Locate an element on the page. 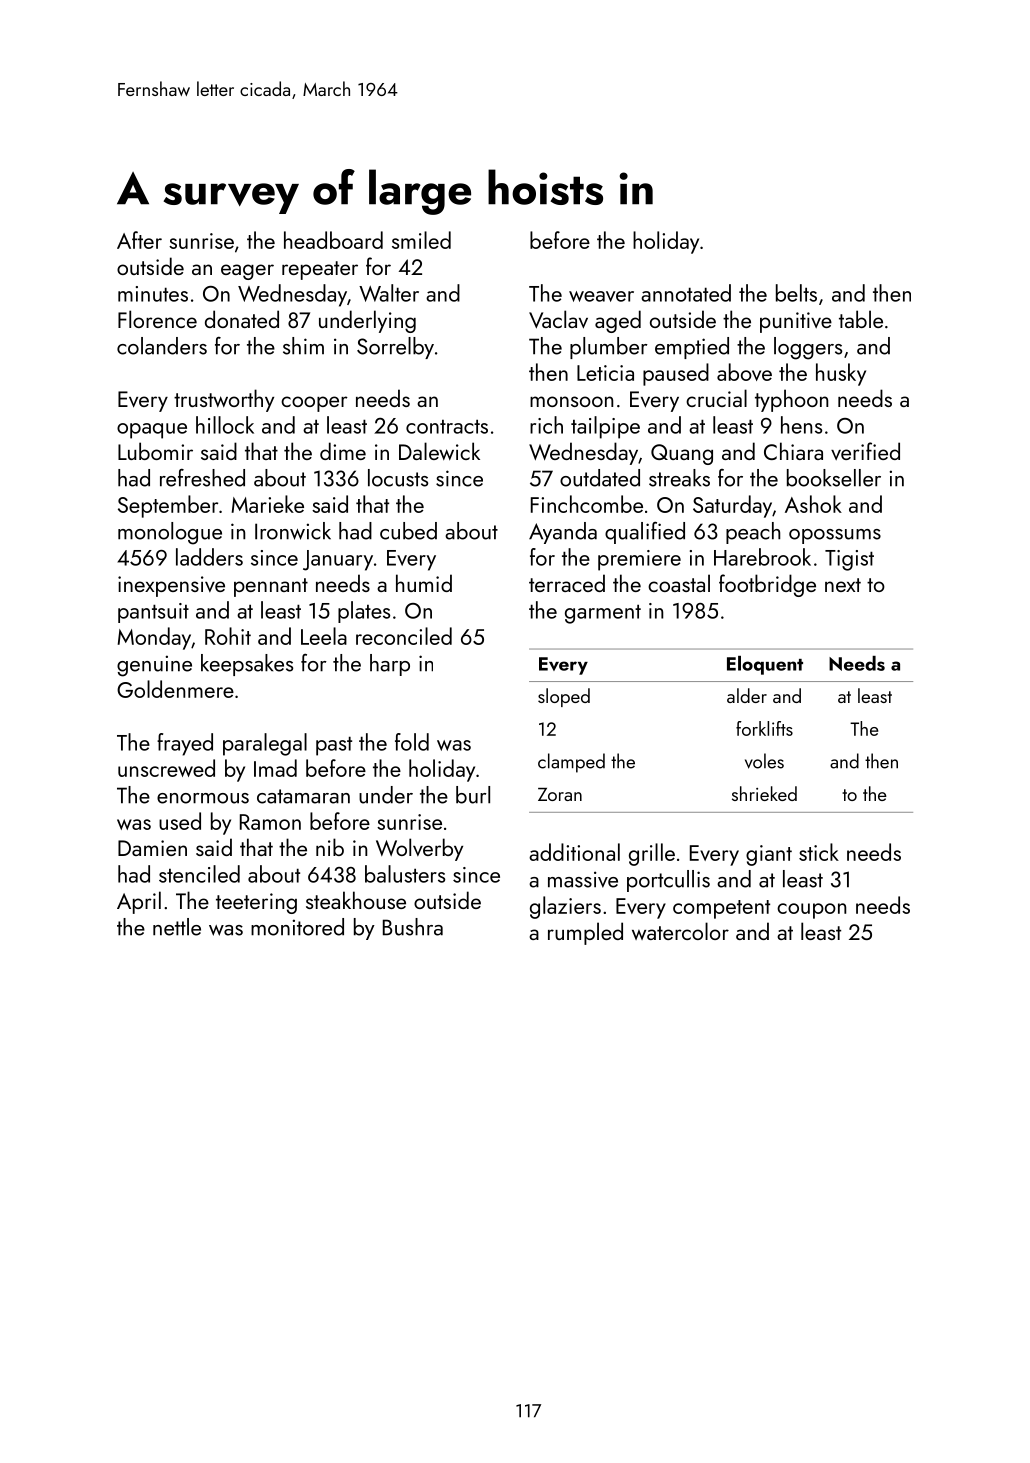 The image size is (1030, 1463). stick is located at coordinates (819, 852).
